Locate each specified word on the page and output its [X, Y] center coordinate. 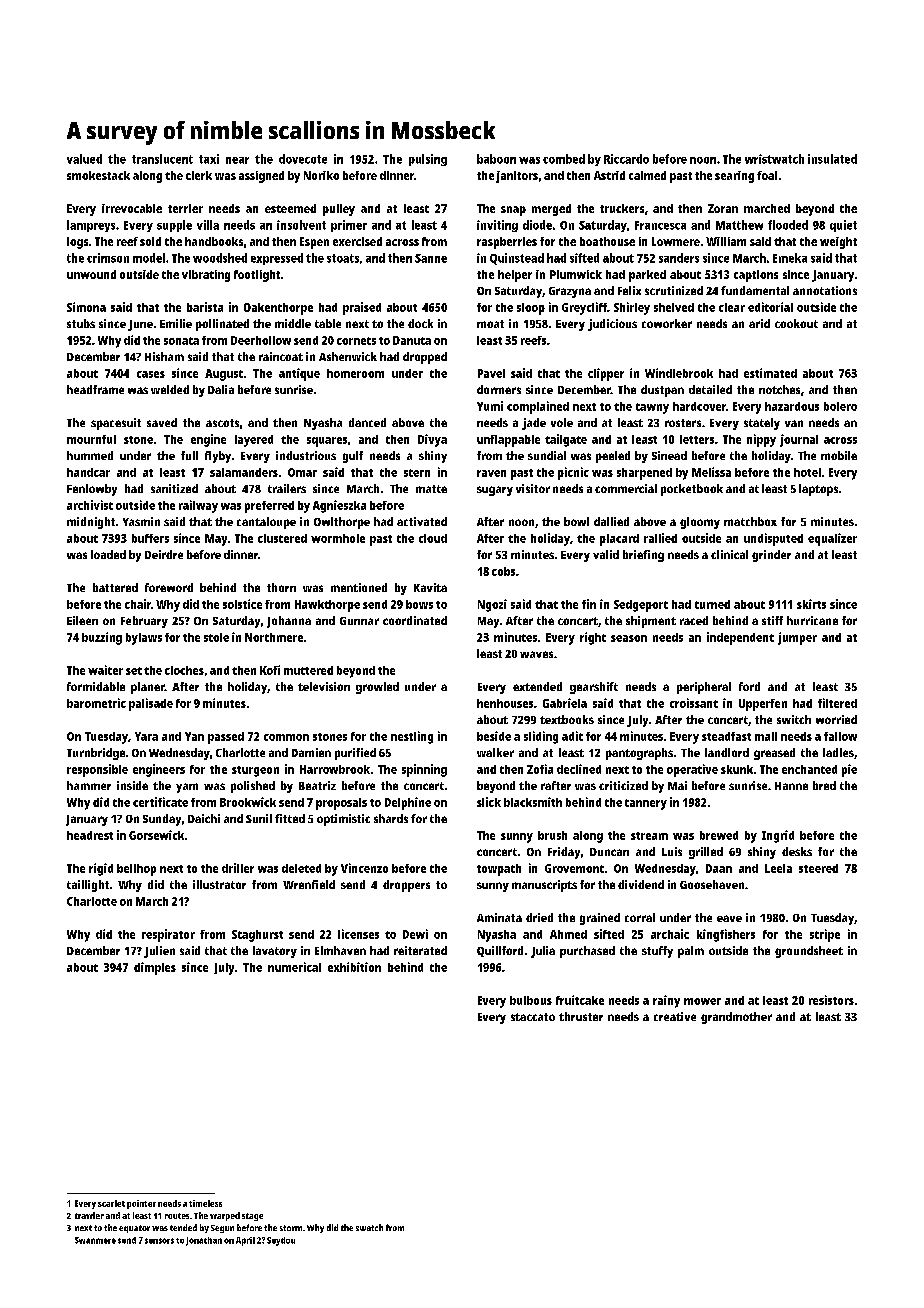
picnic [573, 473]
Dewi [415, 934]
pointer [141, 1204]
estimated [770, 373]
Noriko [321, 175]
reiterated [420, 950]
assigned [261, 177]
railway [198, 506]
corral [640, 917]
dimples [155, 968]
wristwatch [774, 159]
